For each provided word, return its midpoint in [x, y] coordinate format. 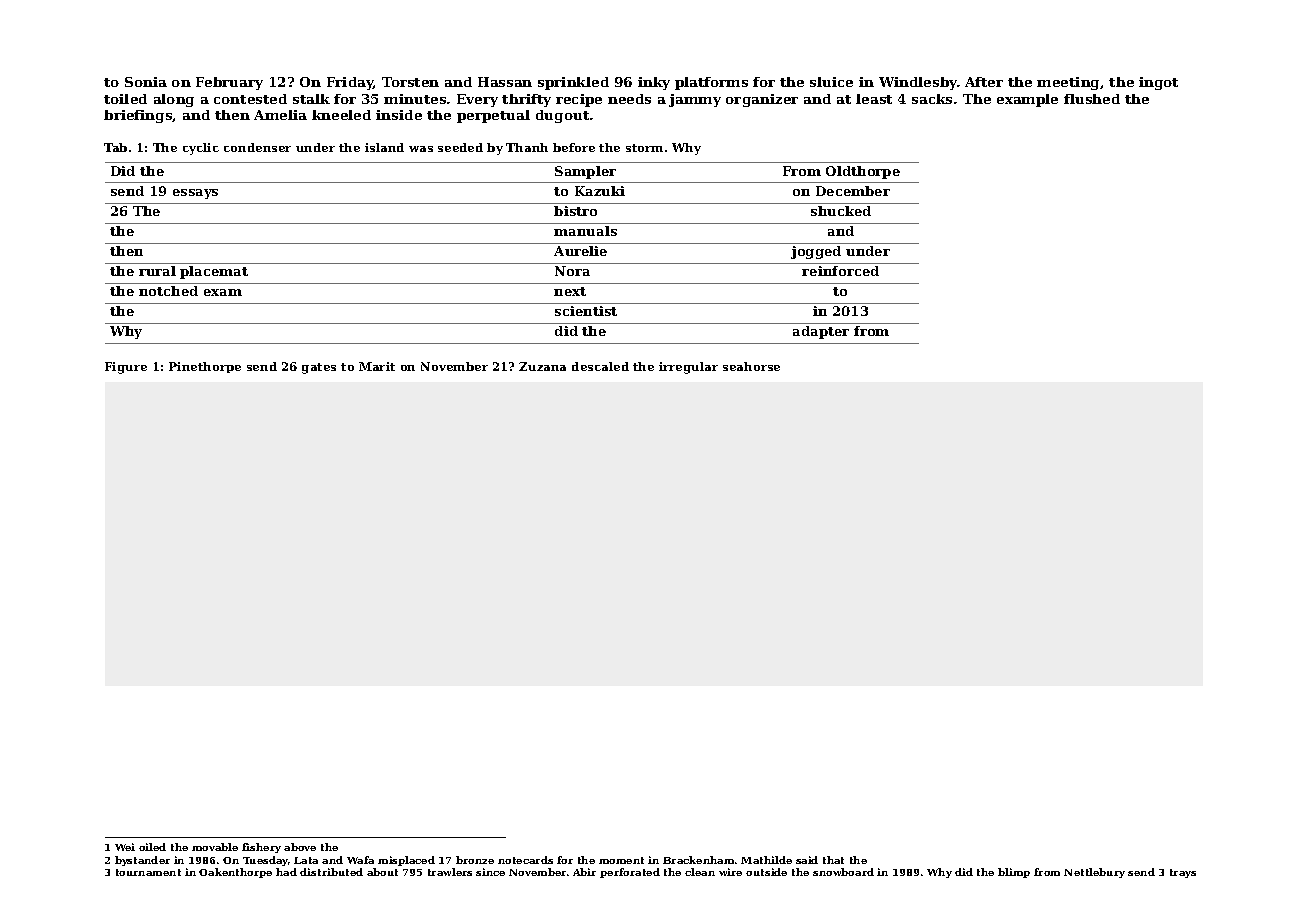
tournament [148, 872]
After [984, 82]
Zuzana [542, 366]
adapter [821, 332]
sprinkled [573, 83]
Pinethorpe [205, 367]
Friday [350, 83]
